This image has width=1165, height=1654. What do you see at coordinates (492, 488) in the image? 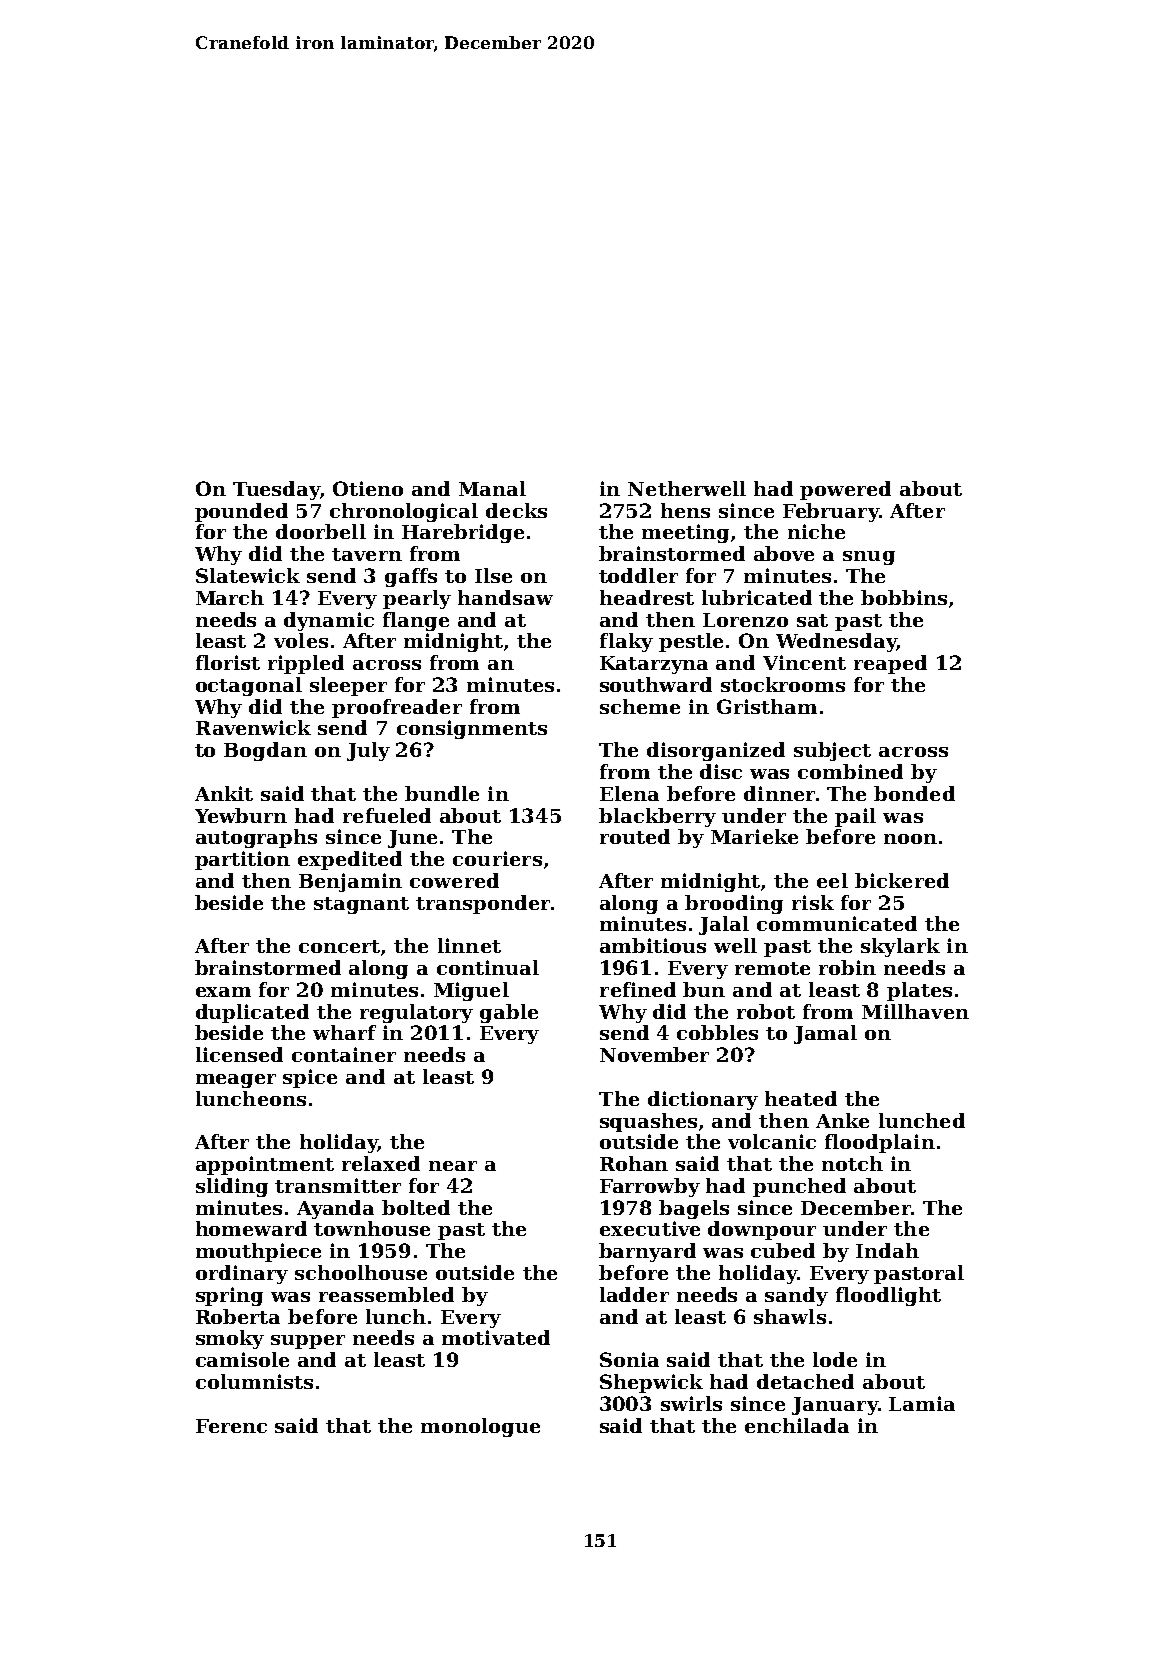
I see `Manal` at bounding box center [492, 488].
